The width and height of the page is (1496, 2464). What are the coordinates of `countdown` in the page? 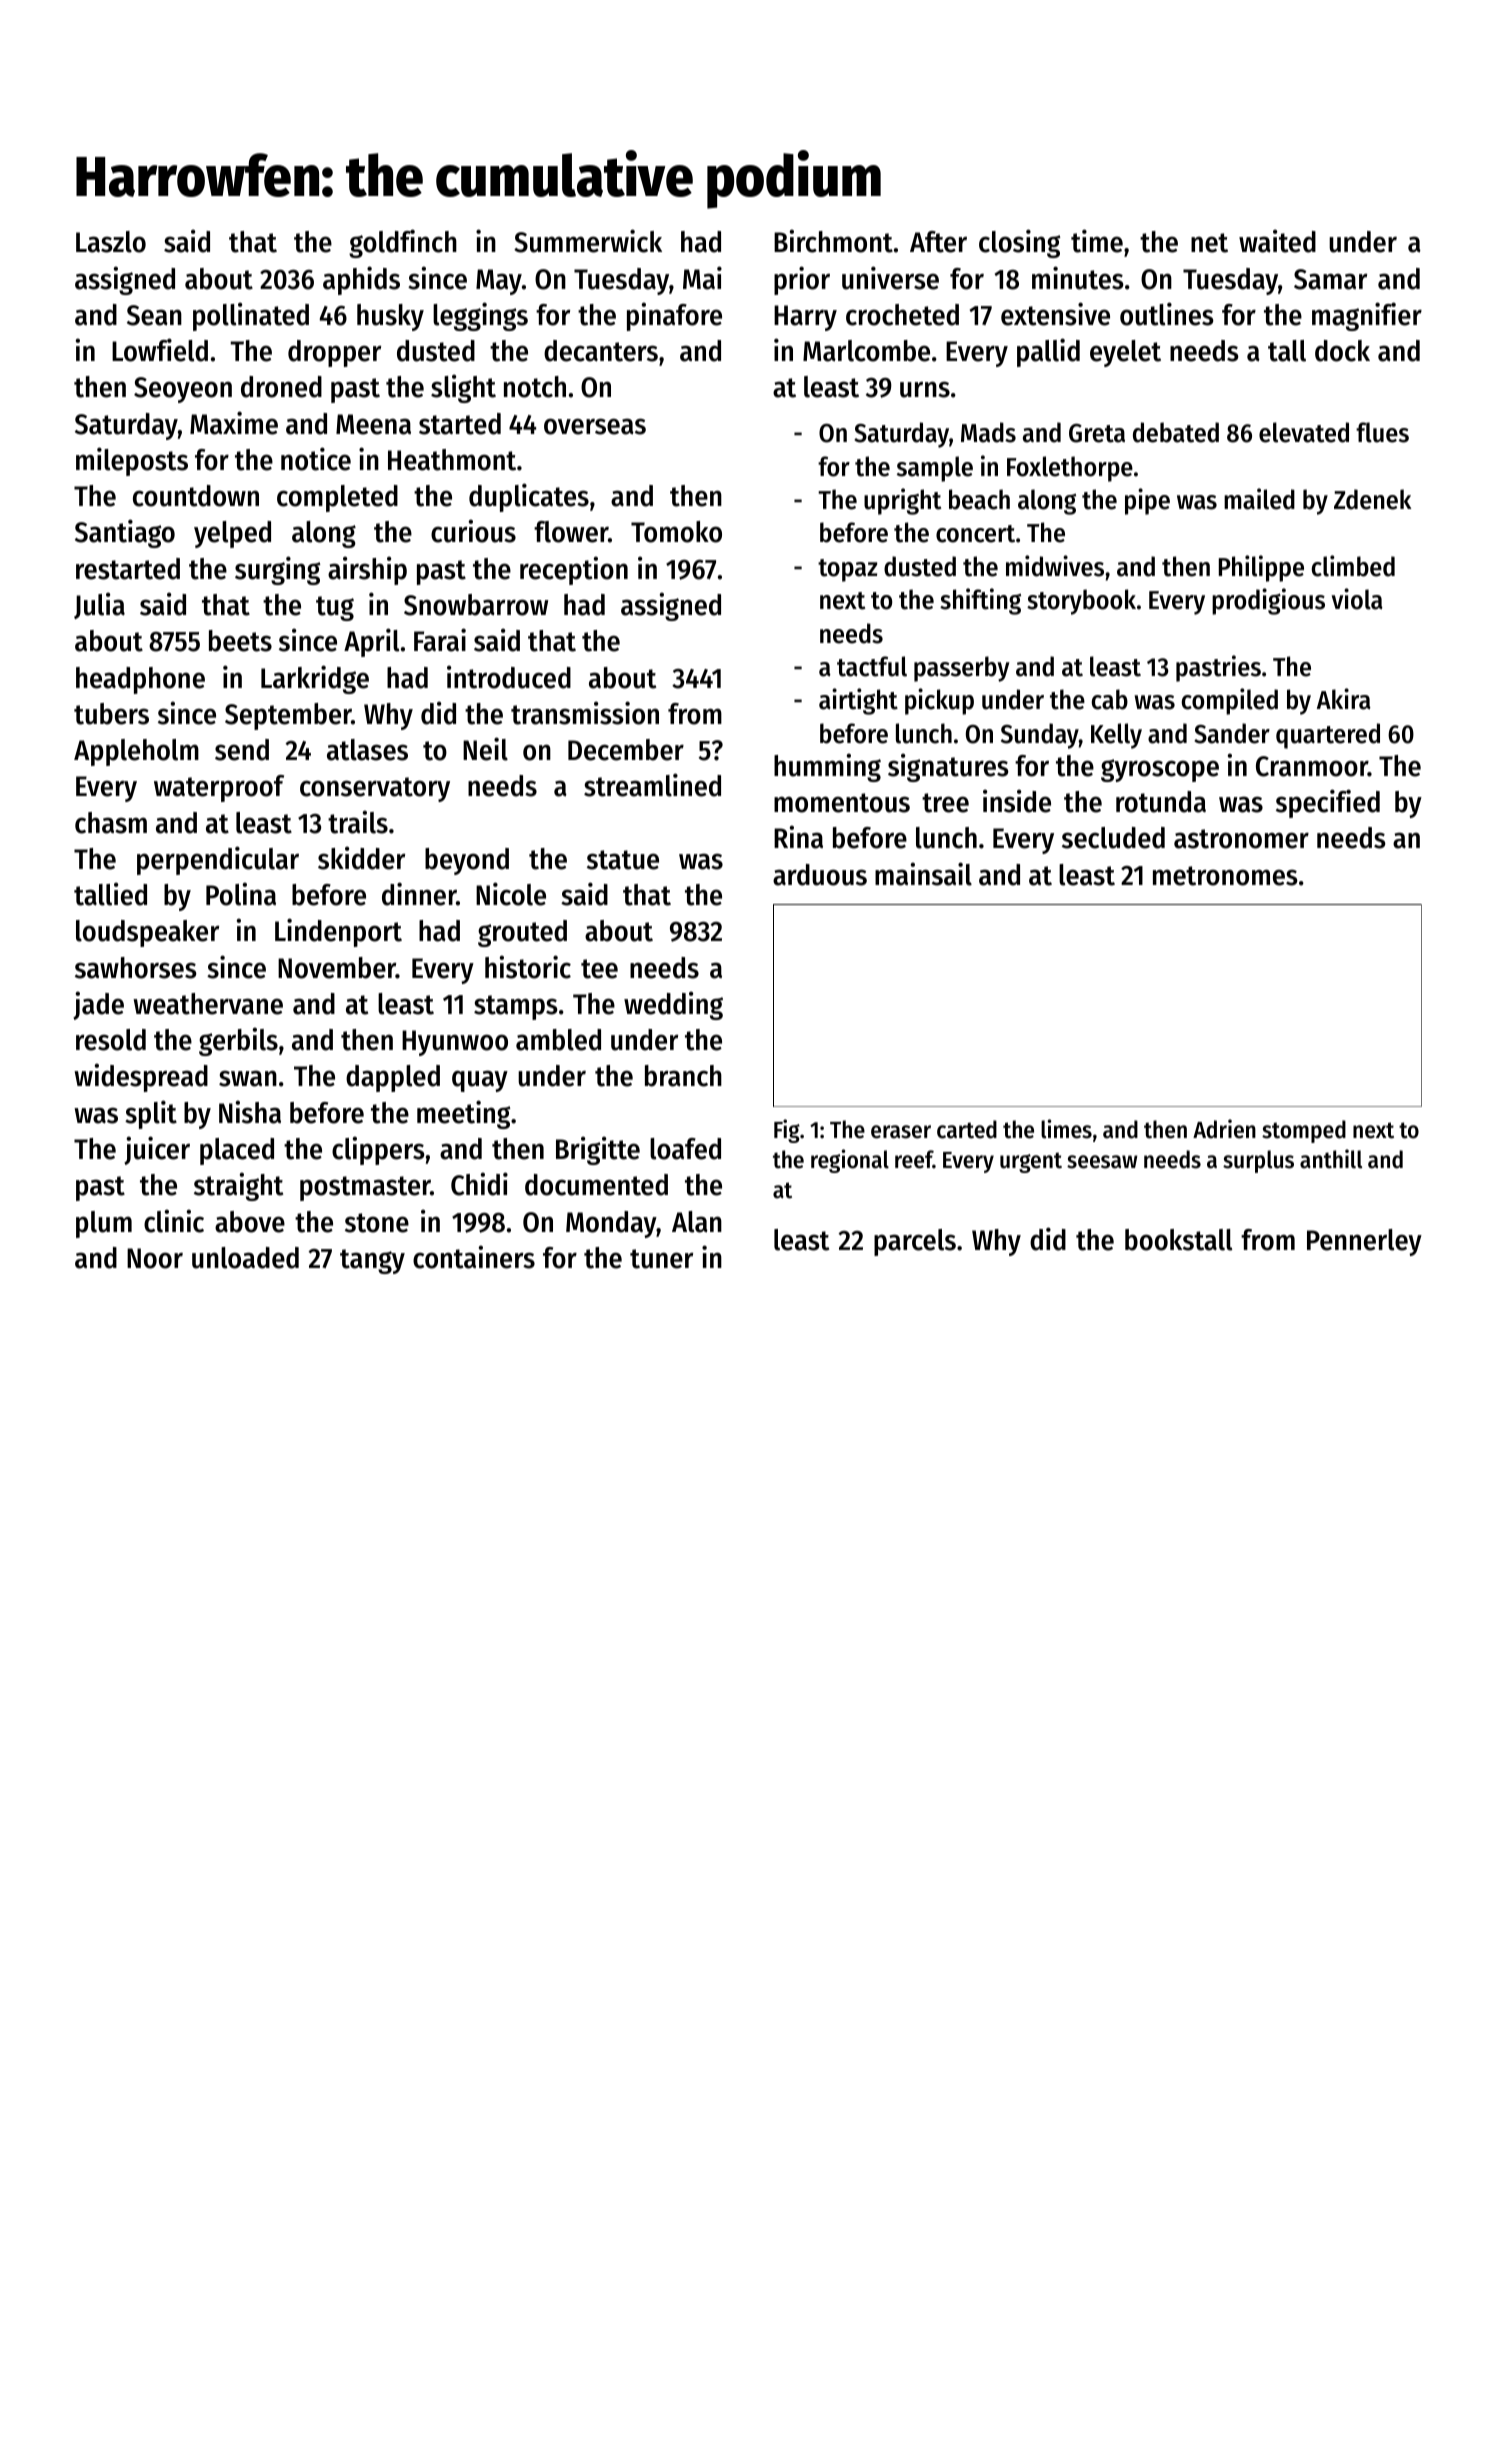 It's located at (196, 496).
